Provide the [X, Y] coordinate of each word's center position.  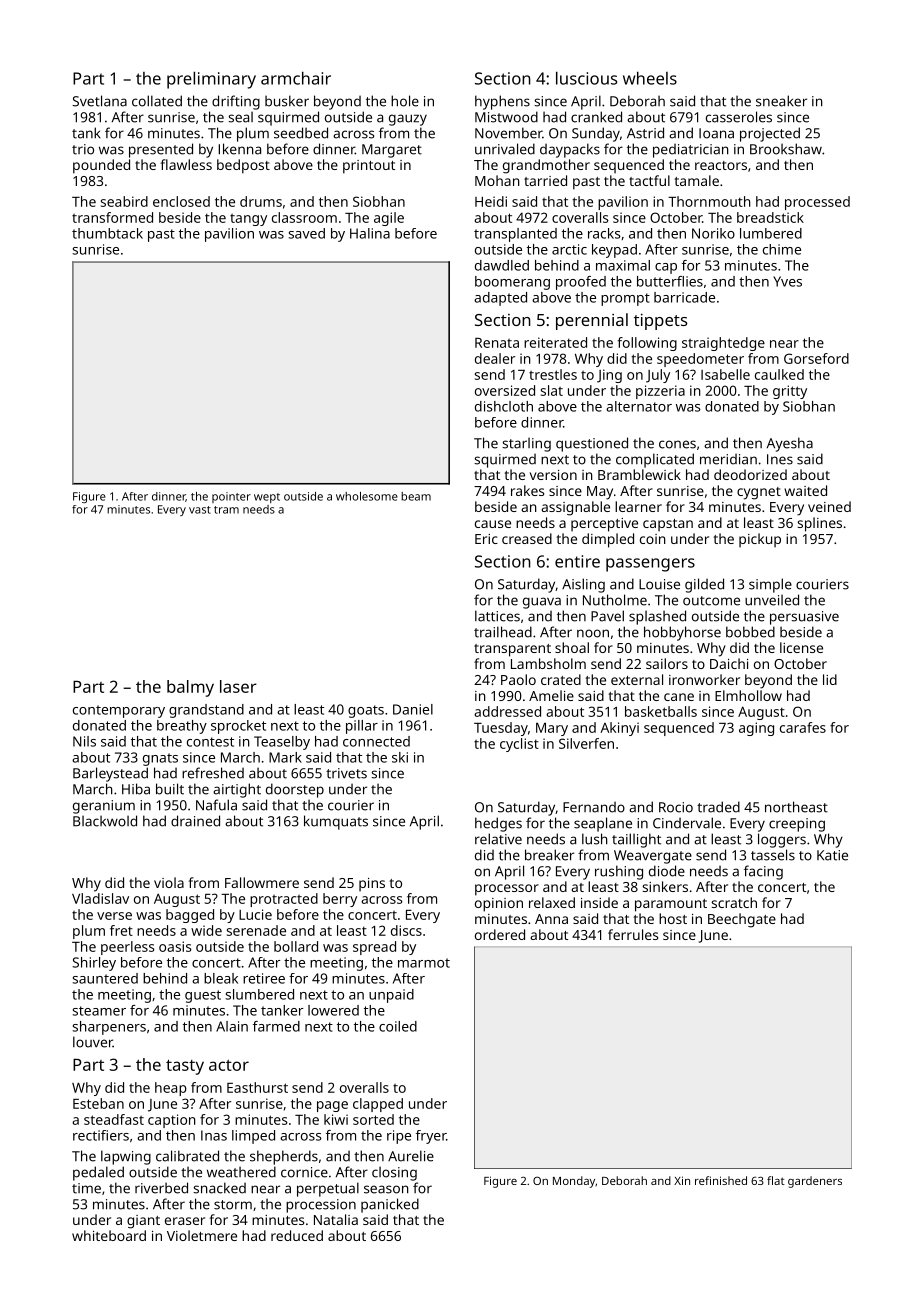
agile [389, 219]
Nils [84, 741]
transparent [512, 650]
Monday [574, 1182]
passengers [650, 565]
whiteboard [109, 1235]
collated [157, 101]
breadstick [770, 217]
